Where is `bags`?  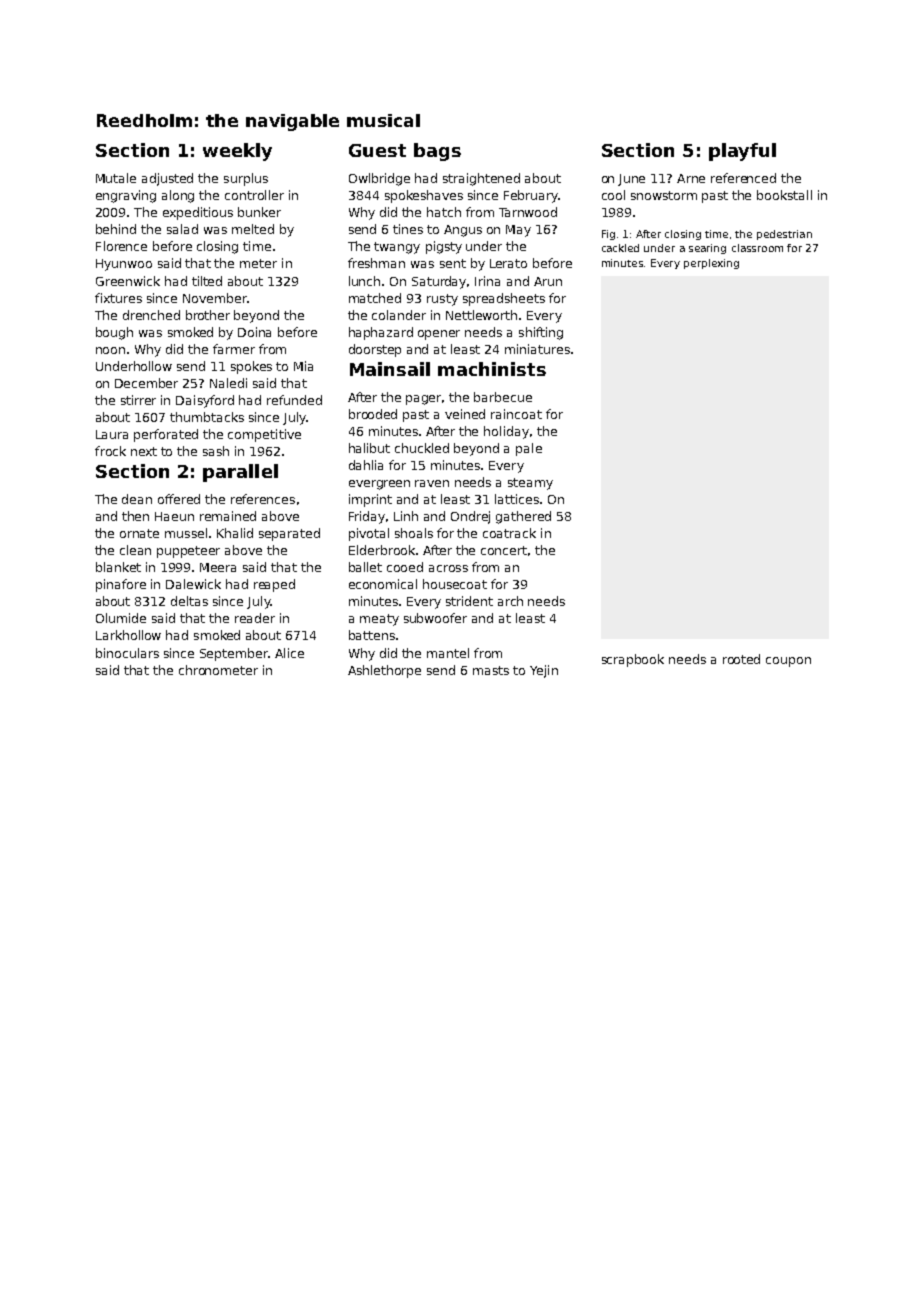 bags is located at coordinates (437, 152).
